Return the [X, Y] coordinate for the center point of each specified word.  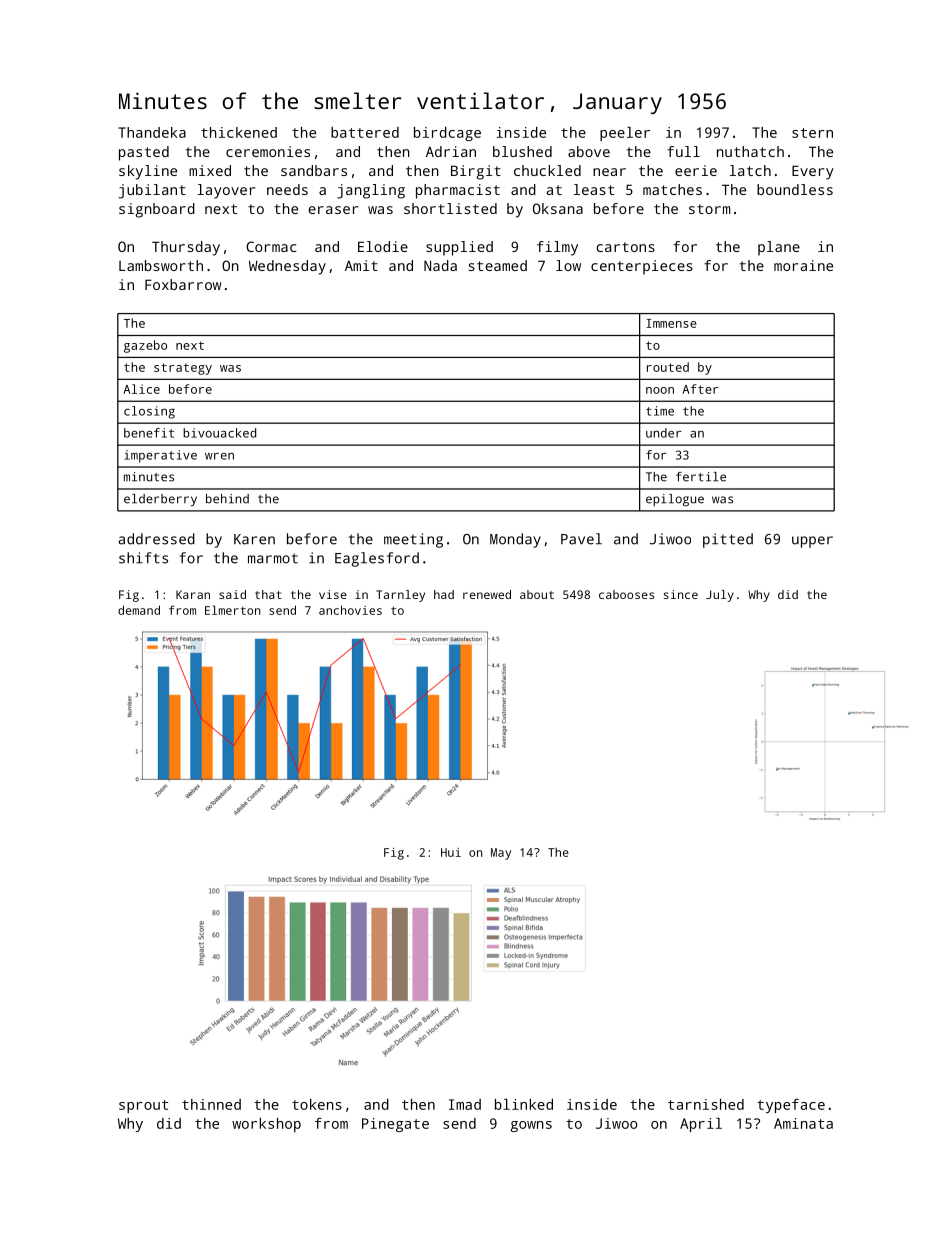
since [681, 594]
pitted [728, 540]
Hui [451, 852]
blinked [524, 1104]
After [700, 389]
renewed [487, 594]
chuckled [547, 170]
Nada [440, 265]
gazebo [145, 346]
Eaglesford [377, 559]
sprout [143, 1106]
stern [812, 133]
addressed [157, 539]
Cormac [271, 246]
